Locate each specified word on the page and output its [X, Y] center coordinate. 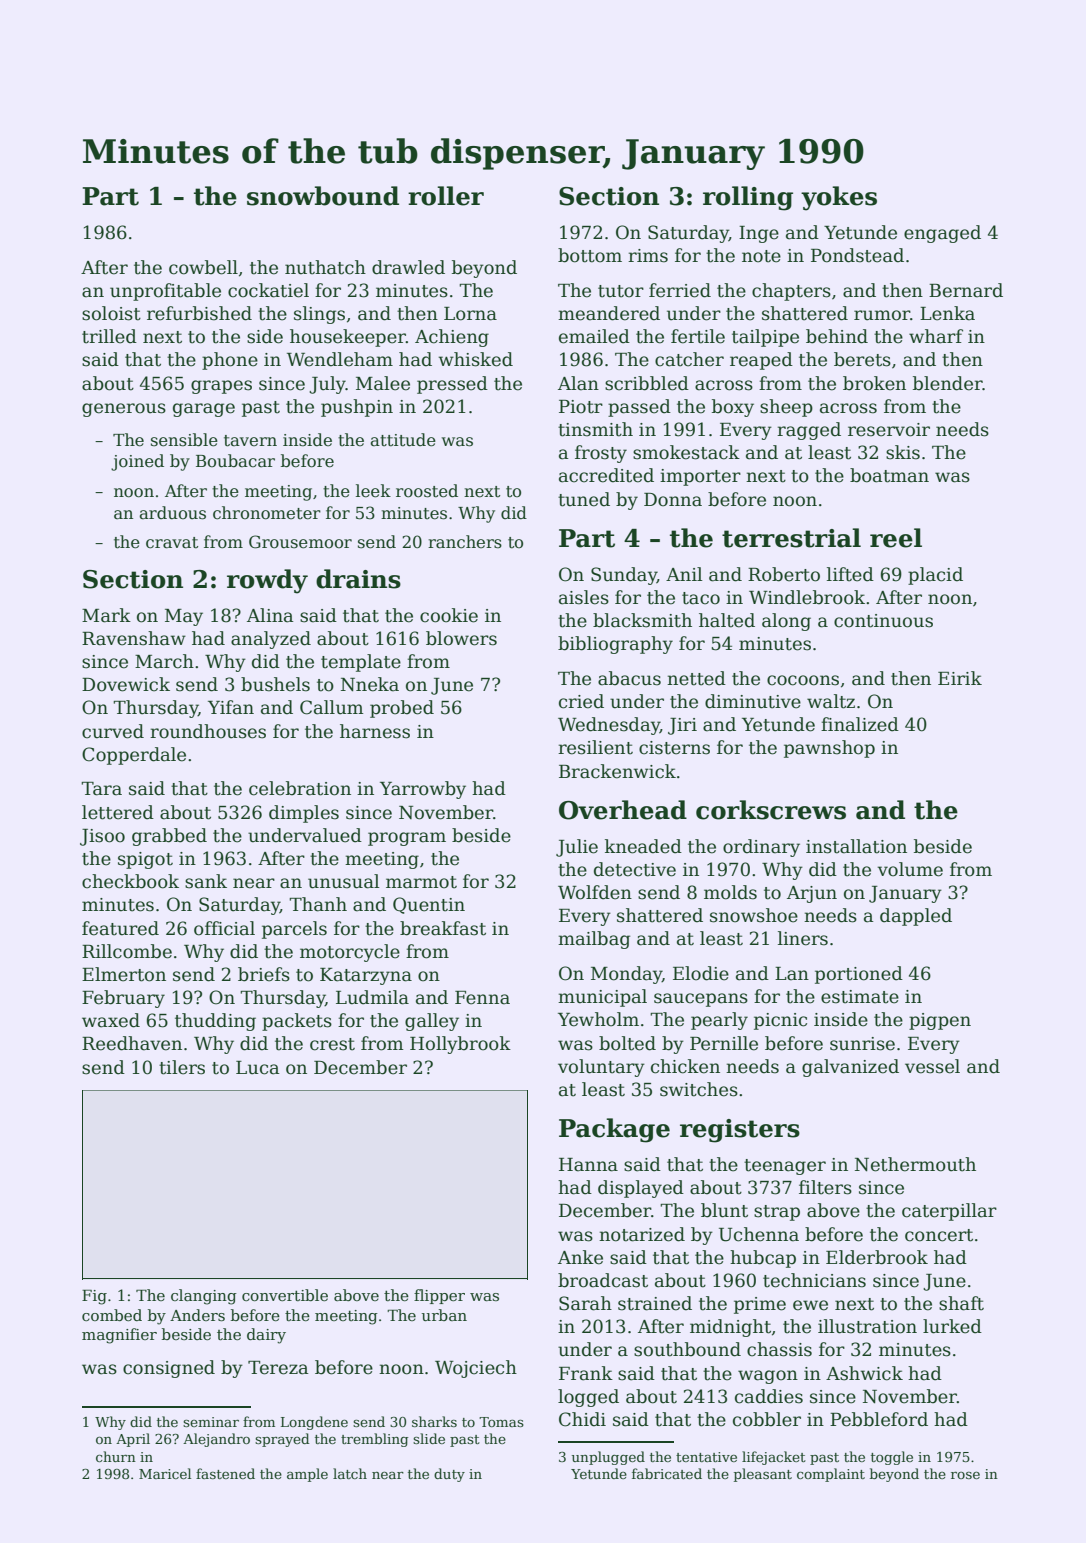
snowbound [323, 196]
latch [350, 1473]
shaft [961, 1303]
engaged [942, 234]
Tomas [501, 1422]
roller [446, 196]
